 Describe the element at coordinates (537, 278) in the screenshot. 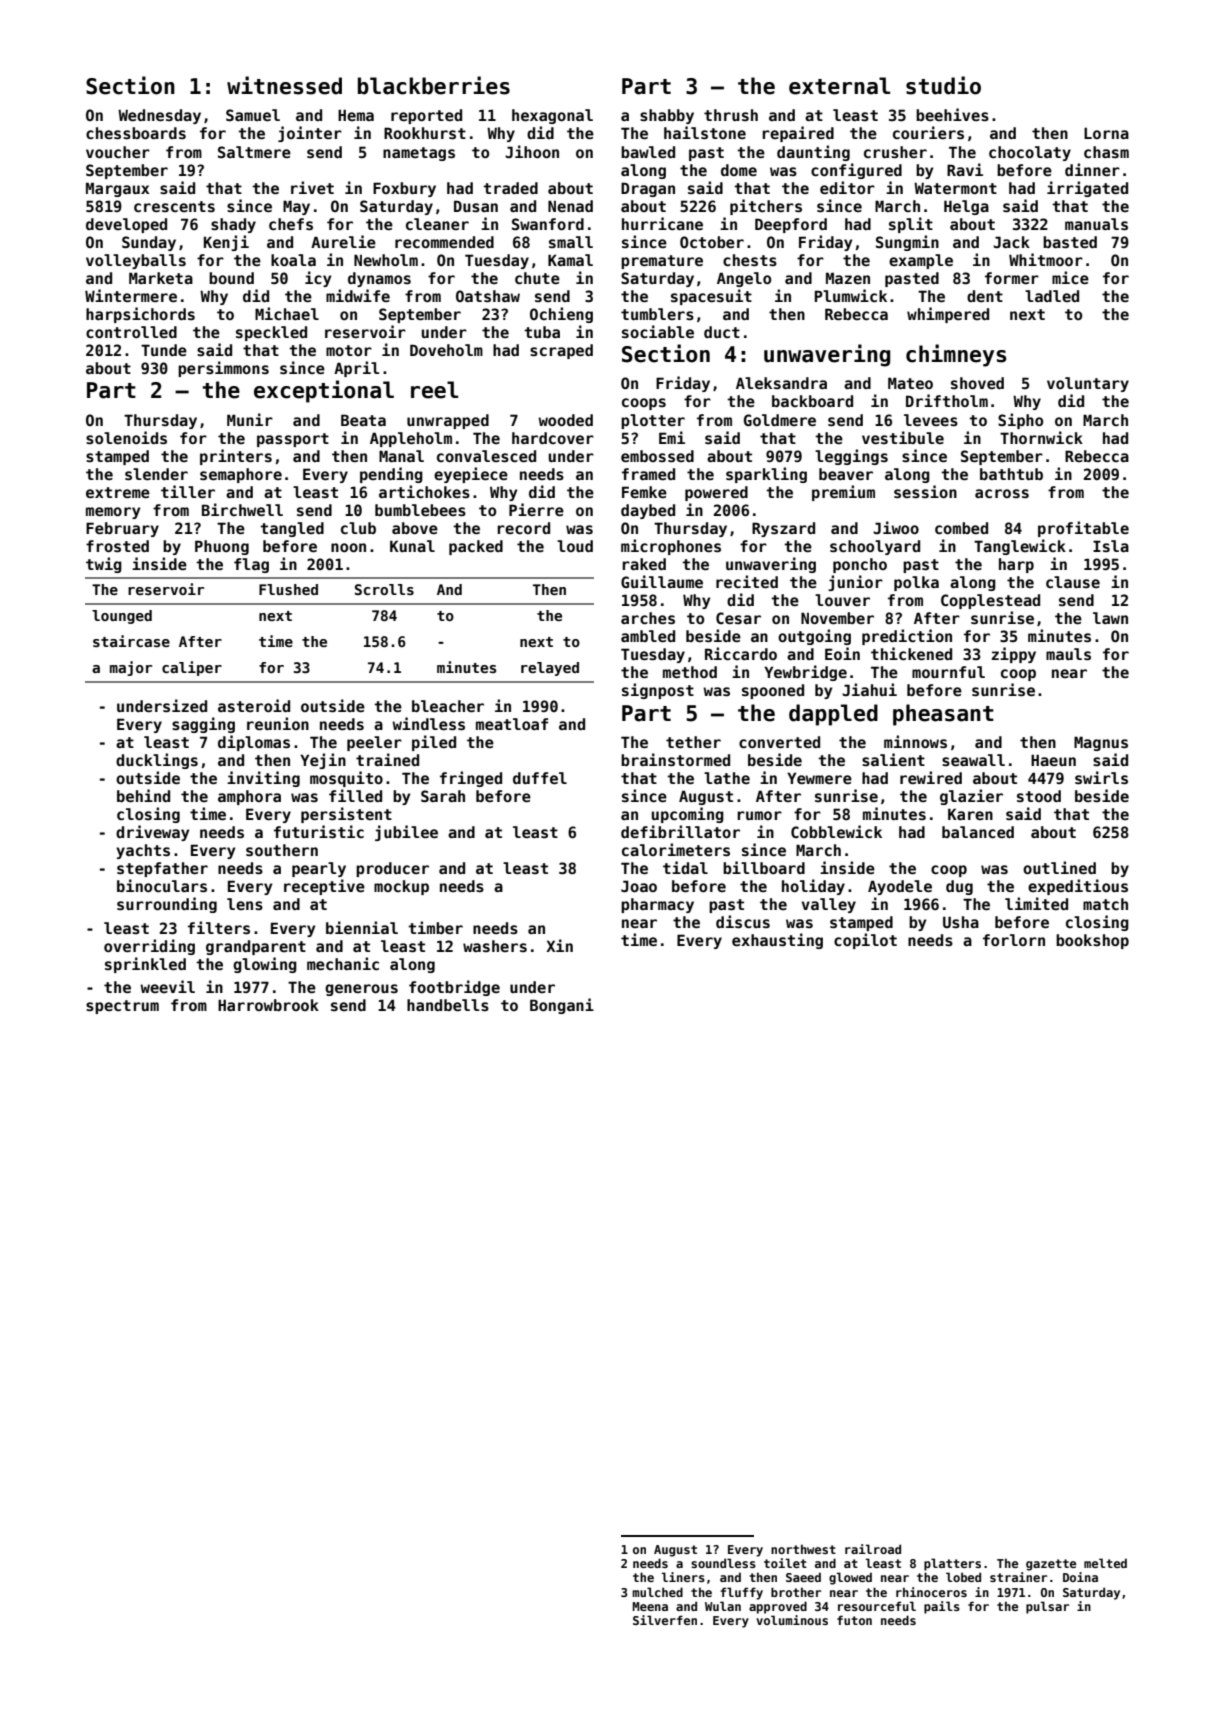

I see `chute` at that location.
